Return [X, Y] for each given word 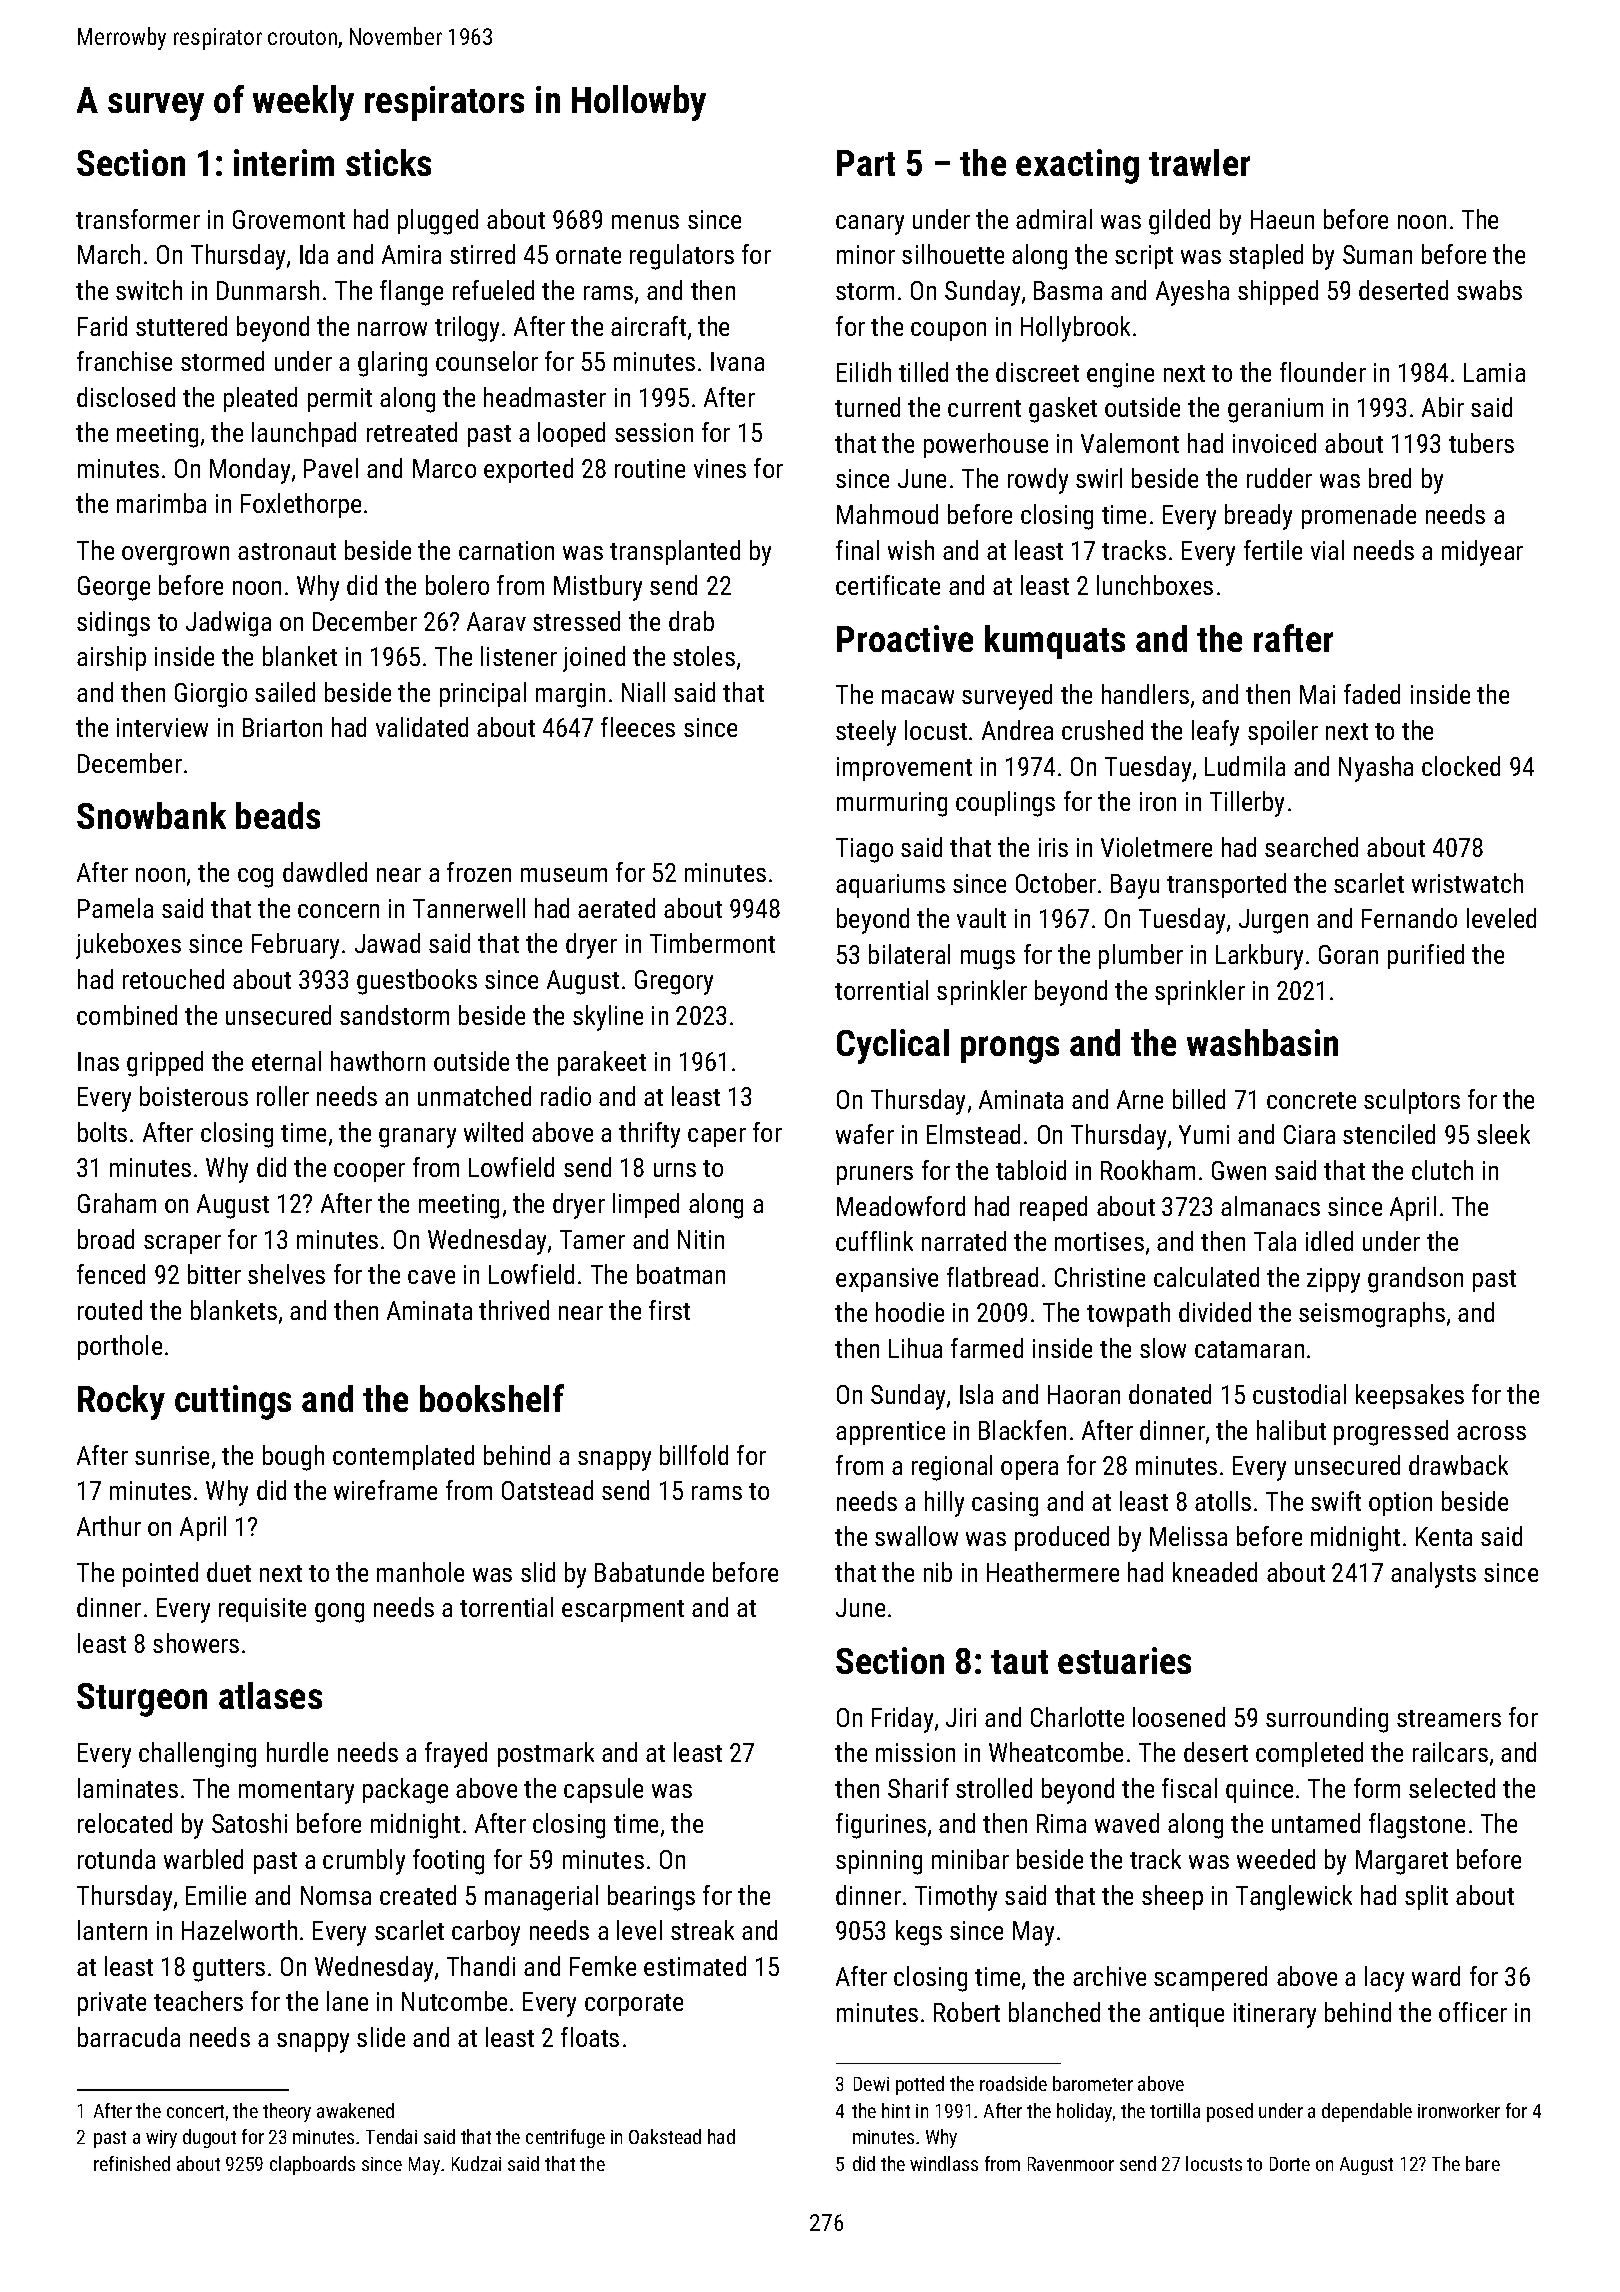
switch [149, 290]
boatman [681, 1274]
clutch [1442, 1170]
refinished [132, 2163]
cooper [369, 1172]
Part [866, 163]
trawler [1199, 162]
